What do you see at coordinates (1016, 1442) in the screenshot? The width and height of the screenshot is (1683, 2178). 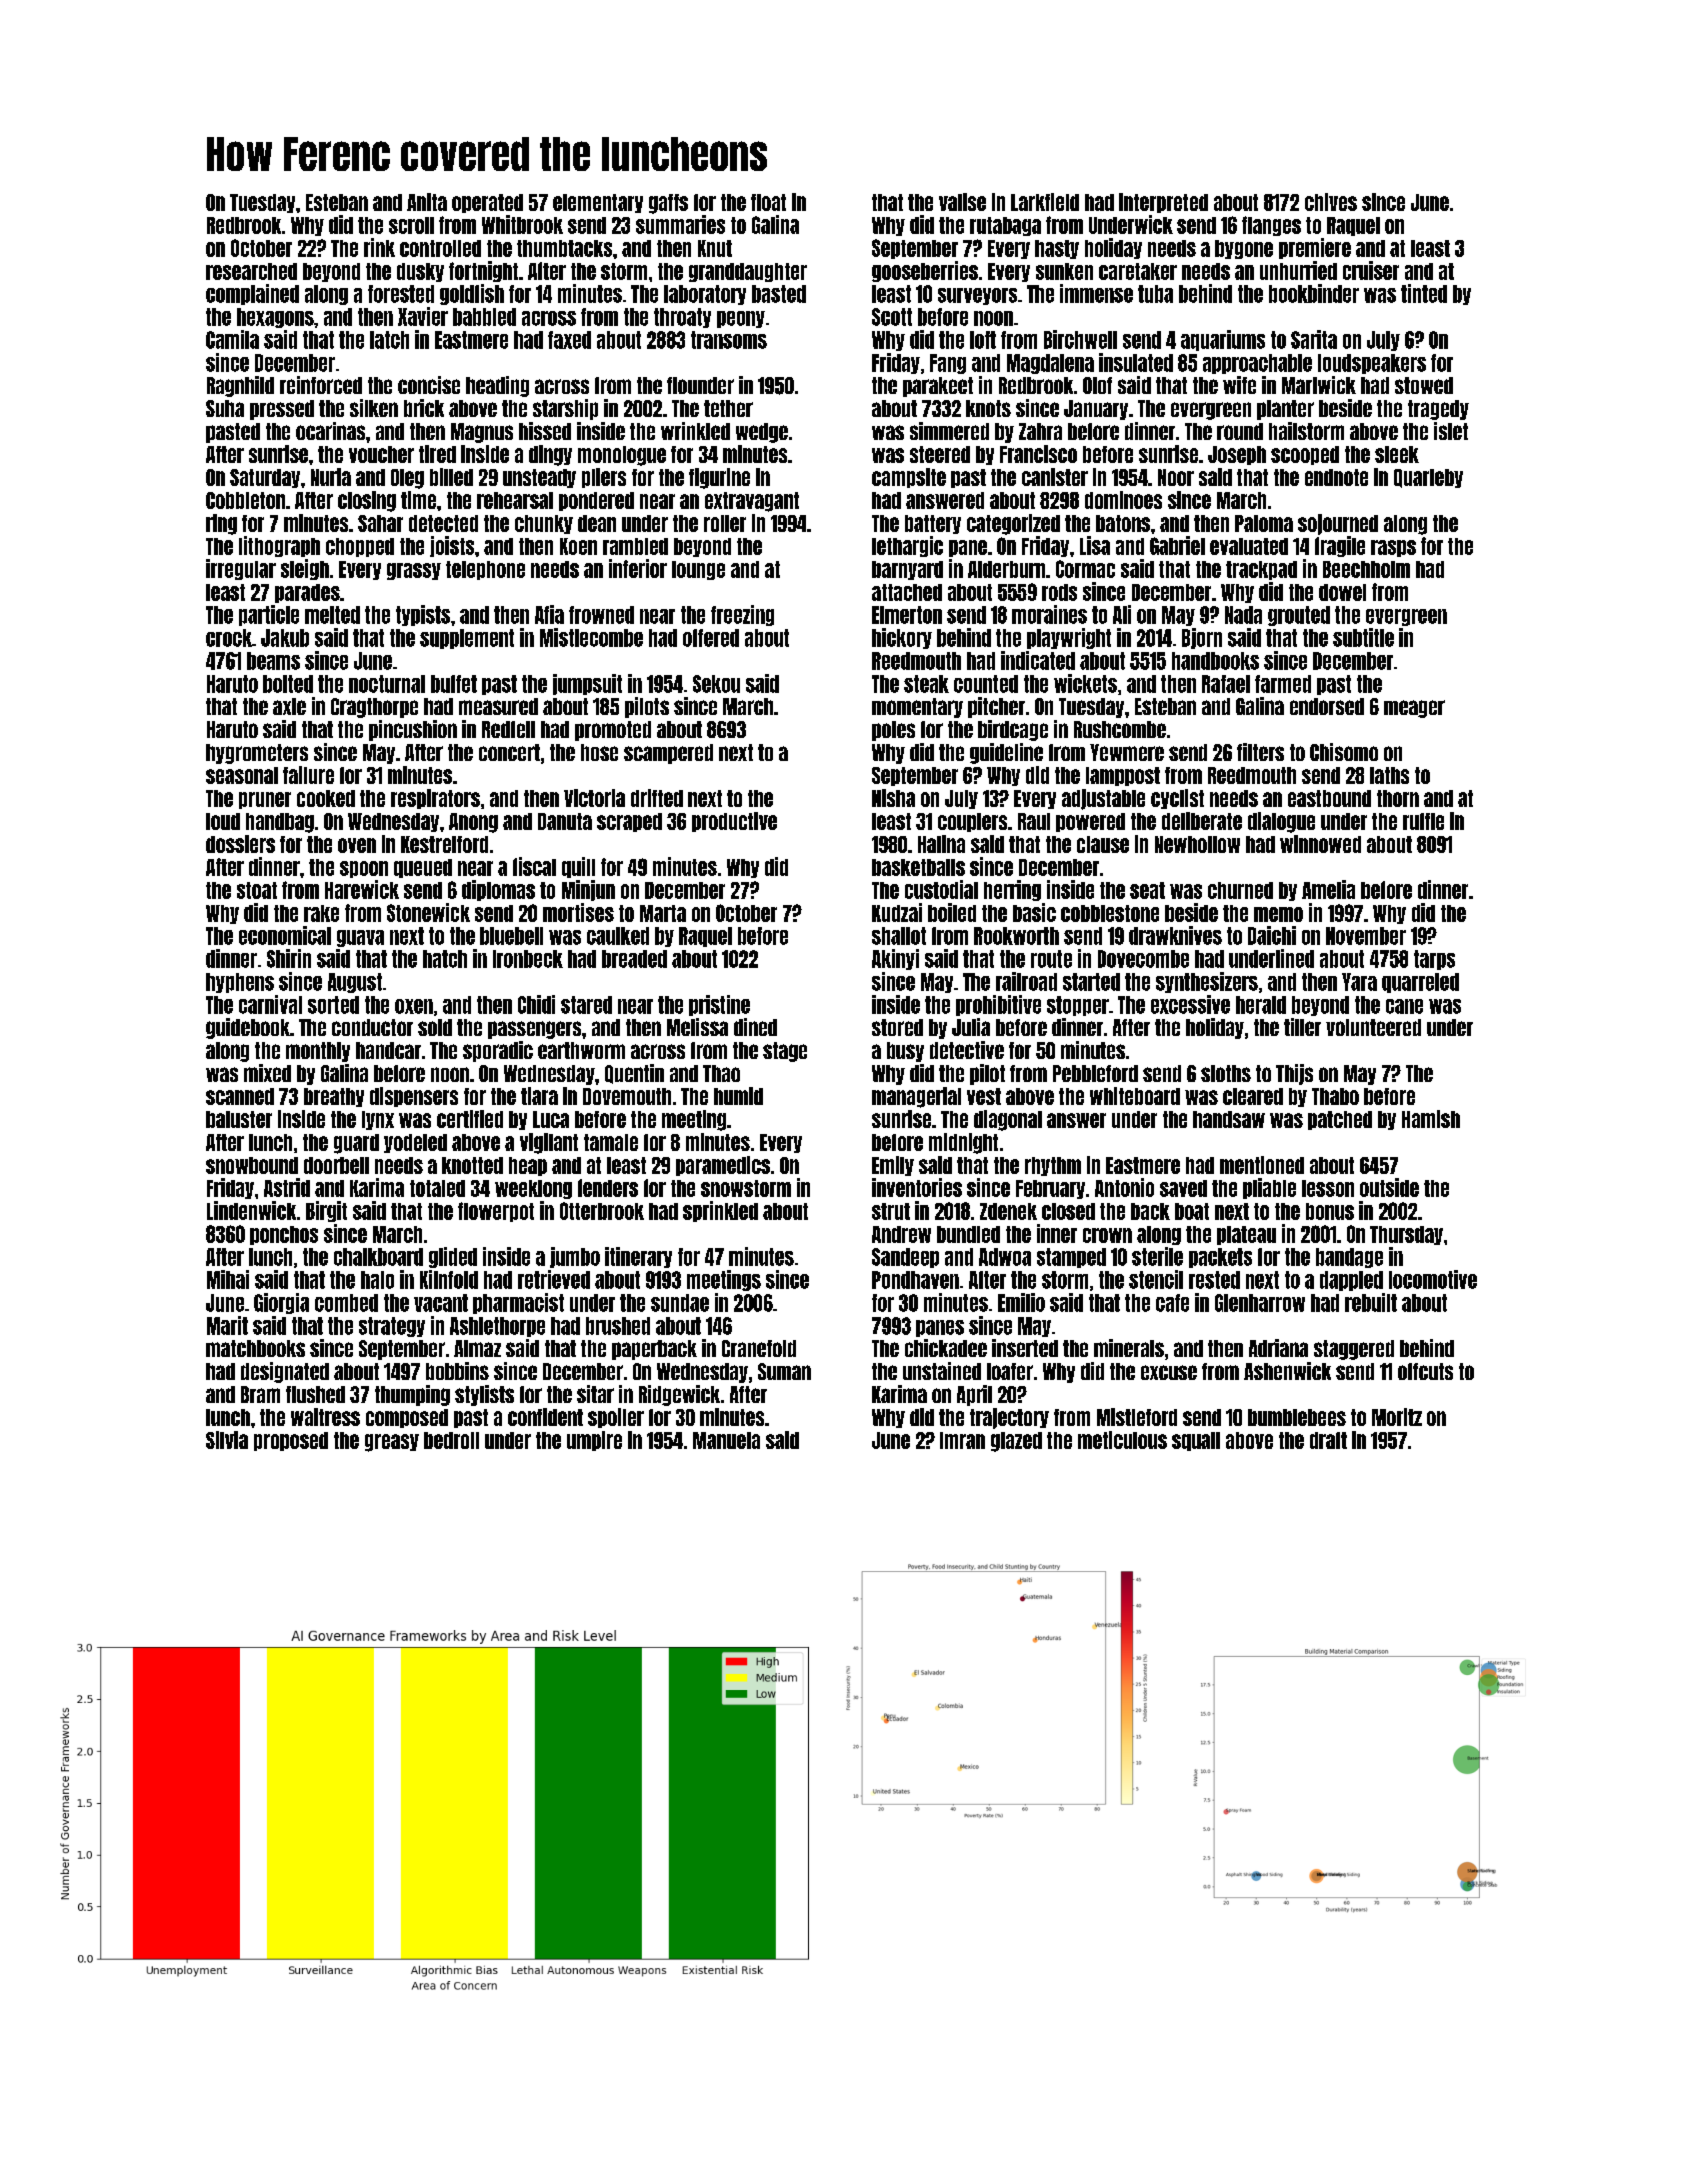 I see `glazed` at bounding box center [1016, 1442].
